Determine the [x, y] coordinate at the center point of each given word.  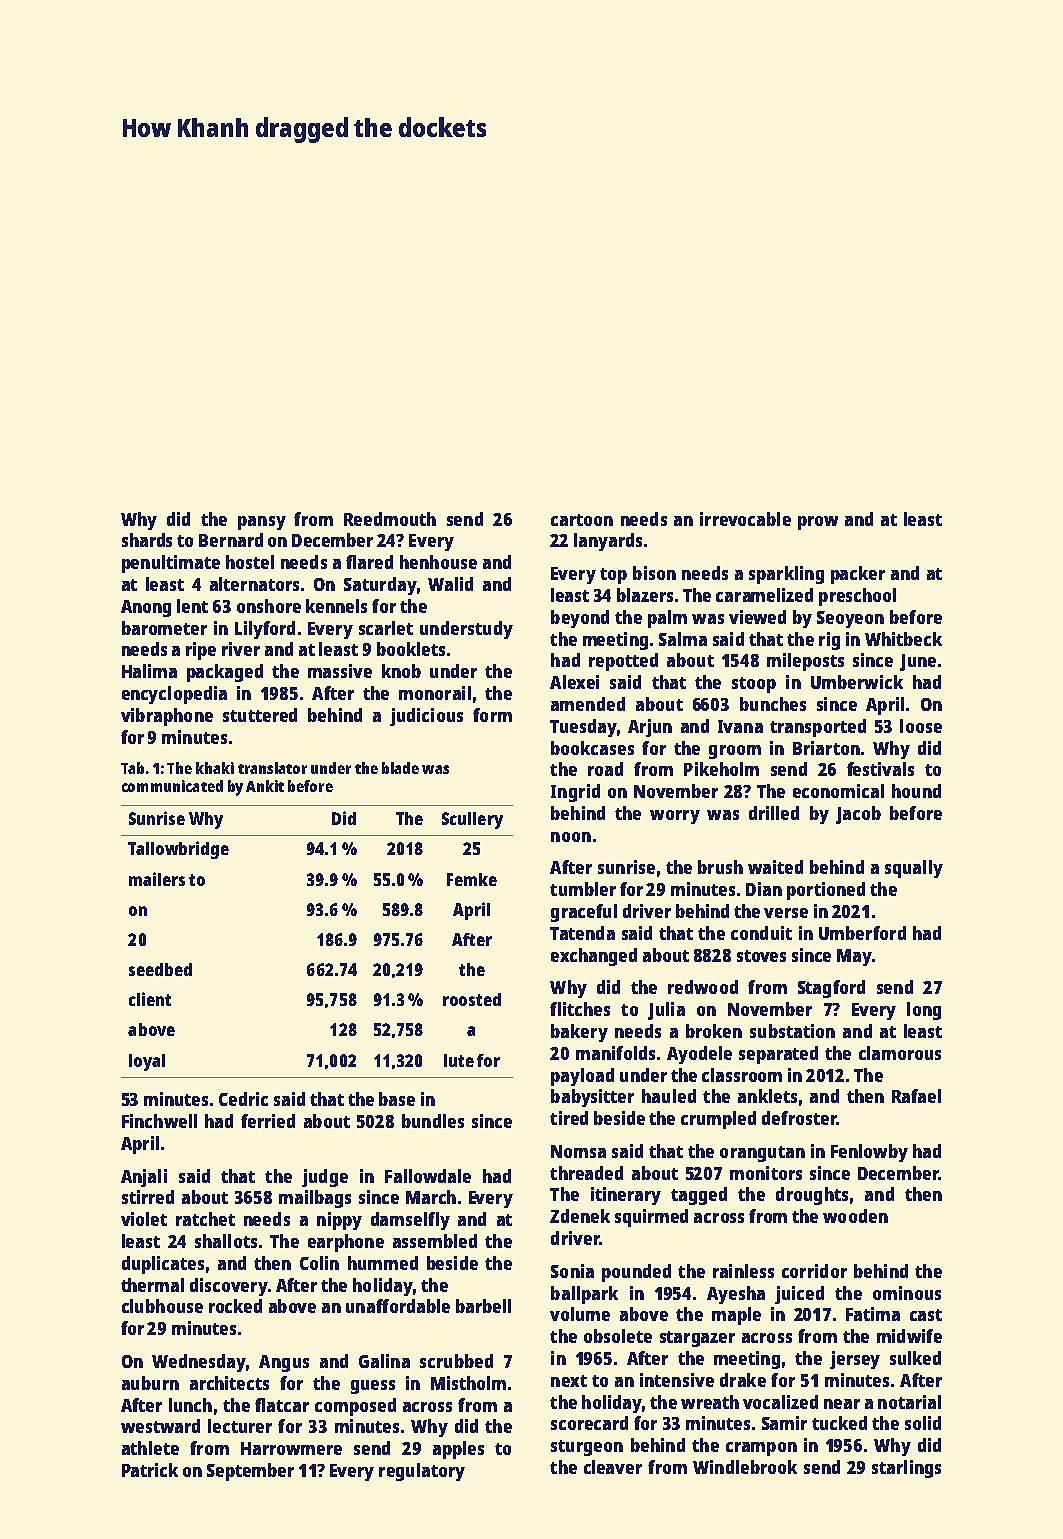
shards [147, 540]
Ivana [740, 726]
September [250, 1472]
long [924, 1011]
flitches [580, 1009]
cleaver [613, 1467]
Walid [450, 584]
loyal [147, 1062]
